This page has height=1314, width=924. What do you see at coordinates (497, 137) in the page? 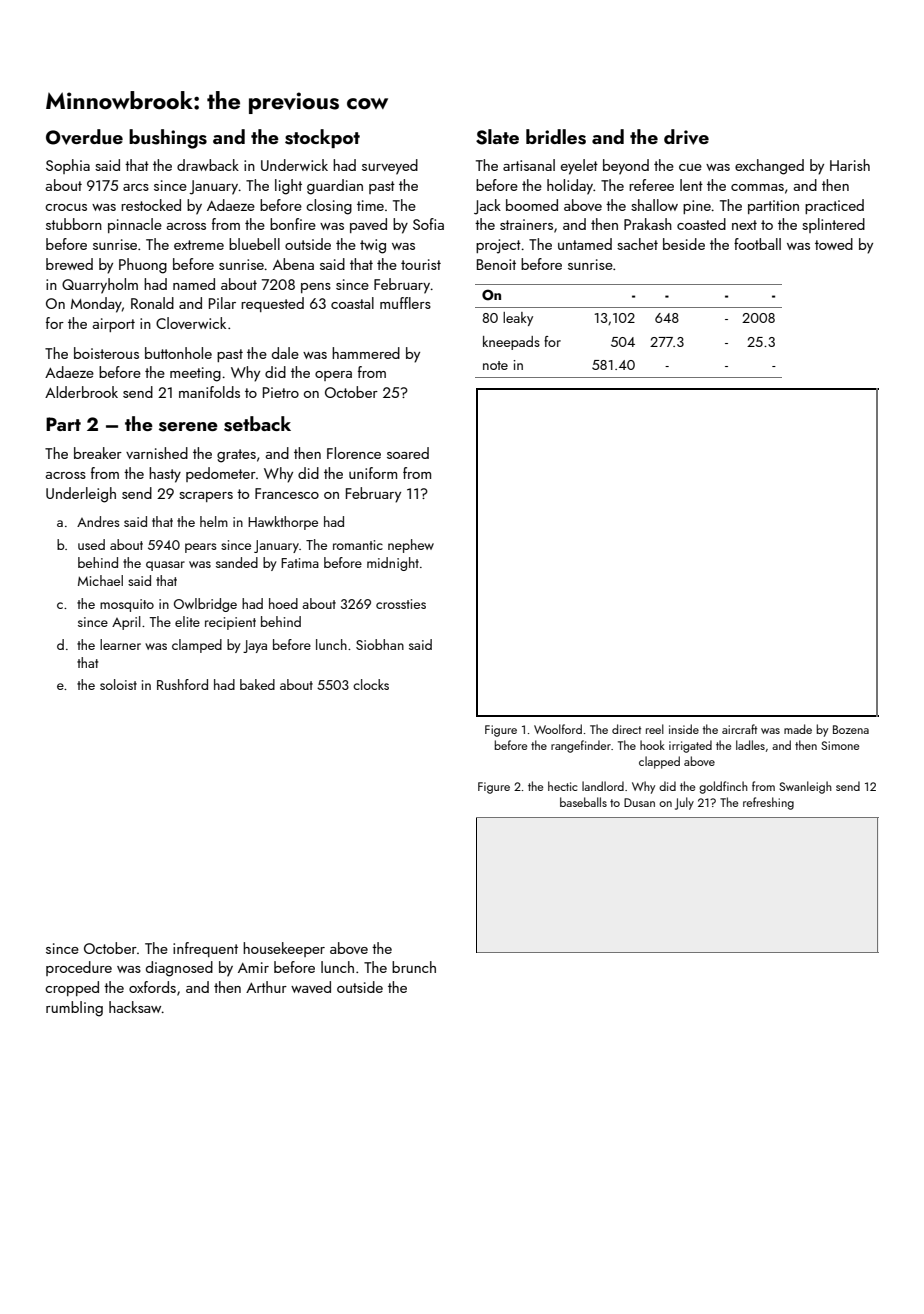
I see `Slate` at bounding box center [497, 137].
